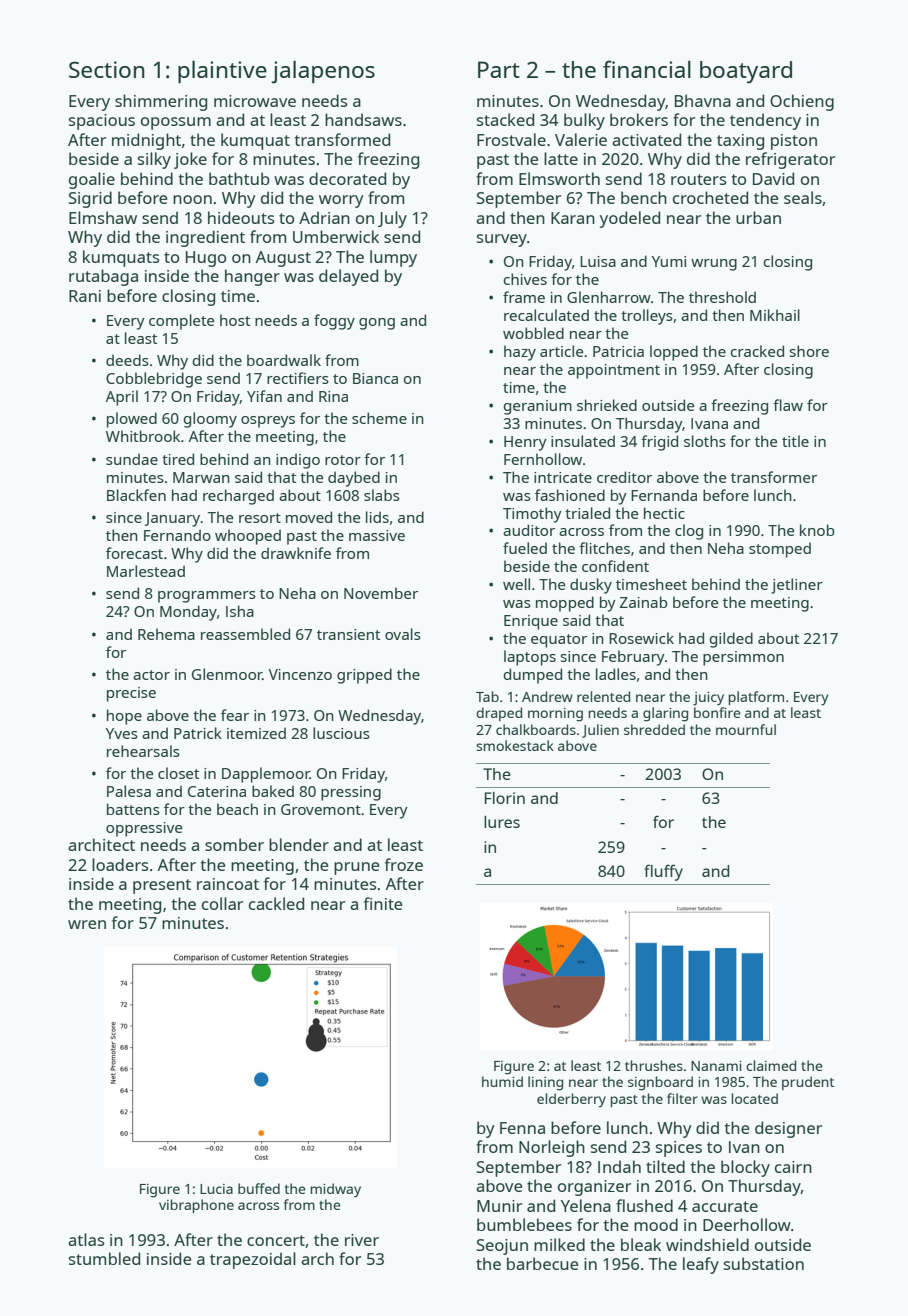  Describe the element at coordinates (722, 297) in the document. I see `threshold` at that location.
